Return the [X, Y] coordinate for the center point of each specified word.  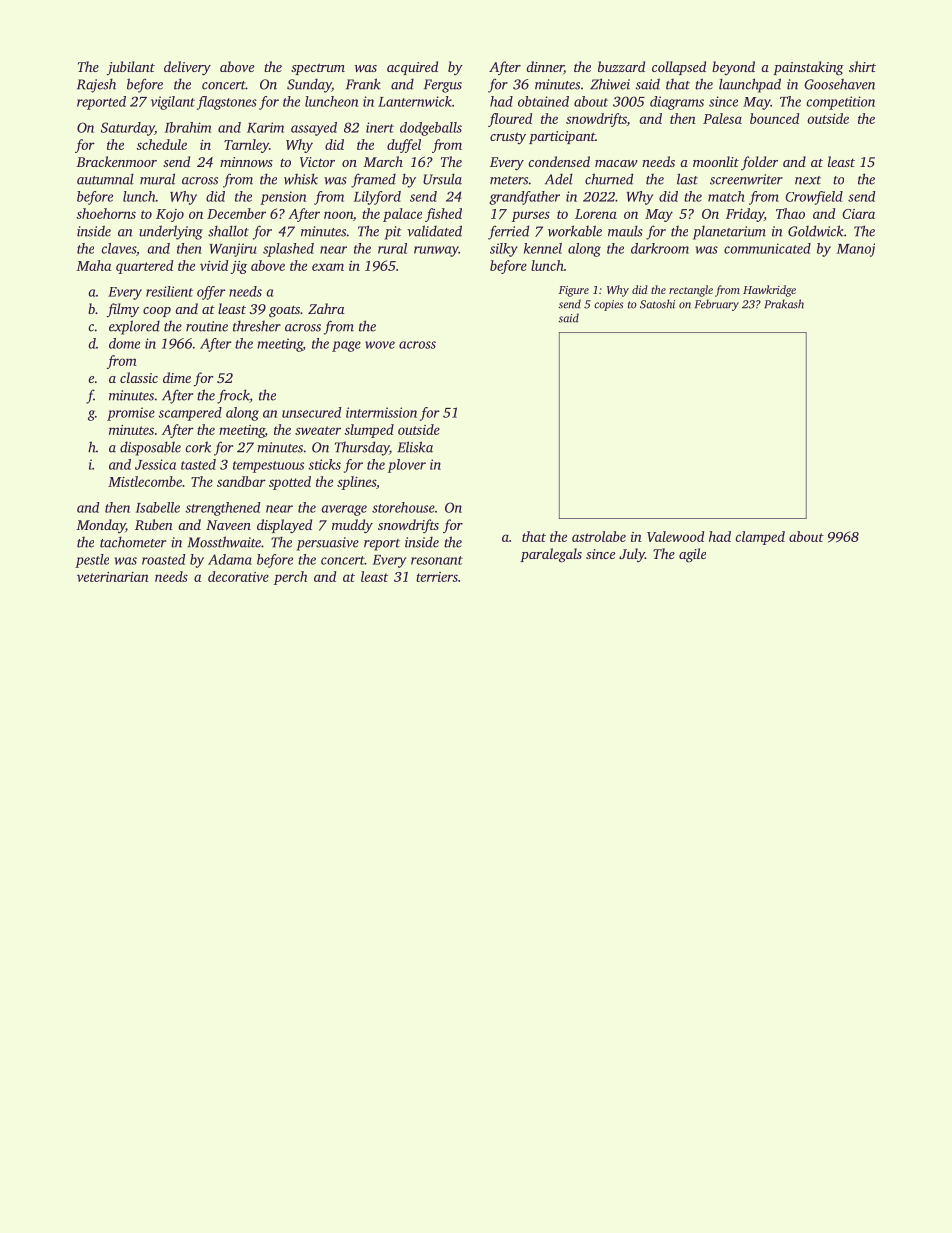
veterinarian [113, 577]
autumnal [105, 179]
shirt [862, 66]
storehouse [403, 507]
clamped [760, 538]
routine [207, 326]
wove [380, 345]
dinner [545, 67]
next [808, 180]
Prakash [784, 304]
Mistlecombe [145, 481]
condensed [559, 161]
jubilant [130, 68]
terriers [437, 577]
